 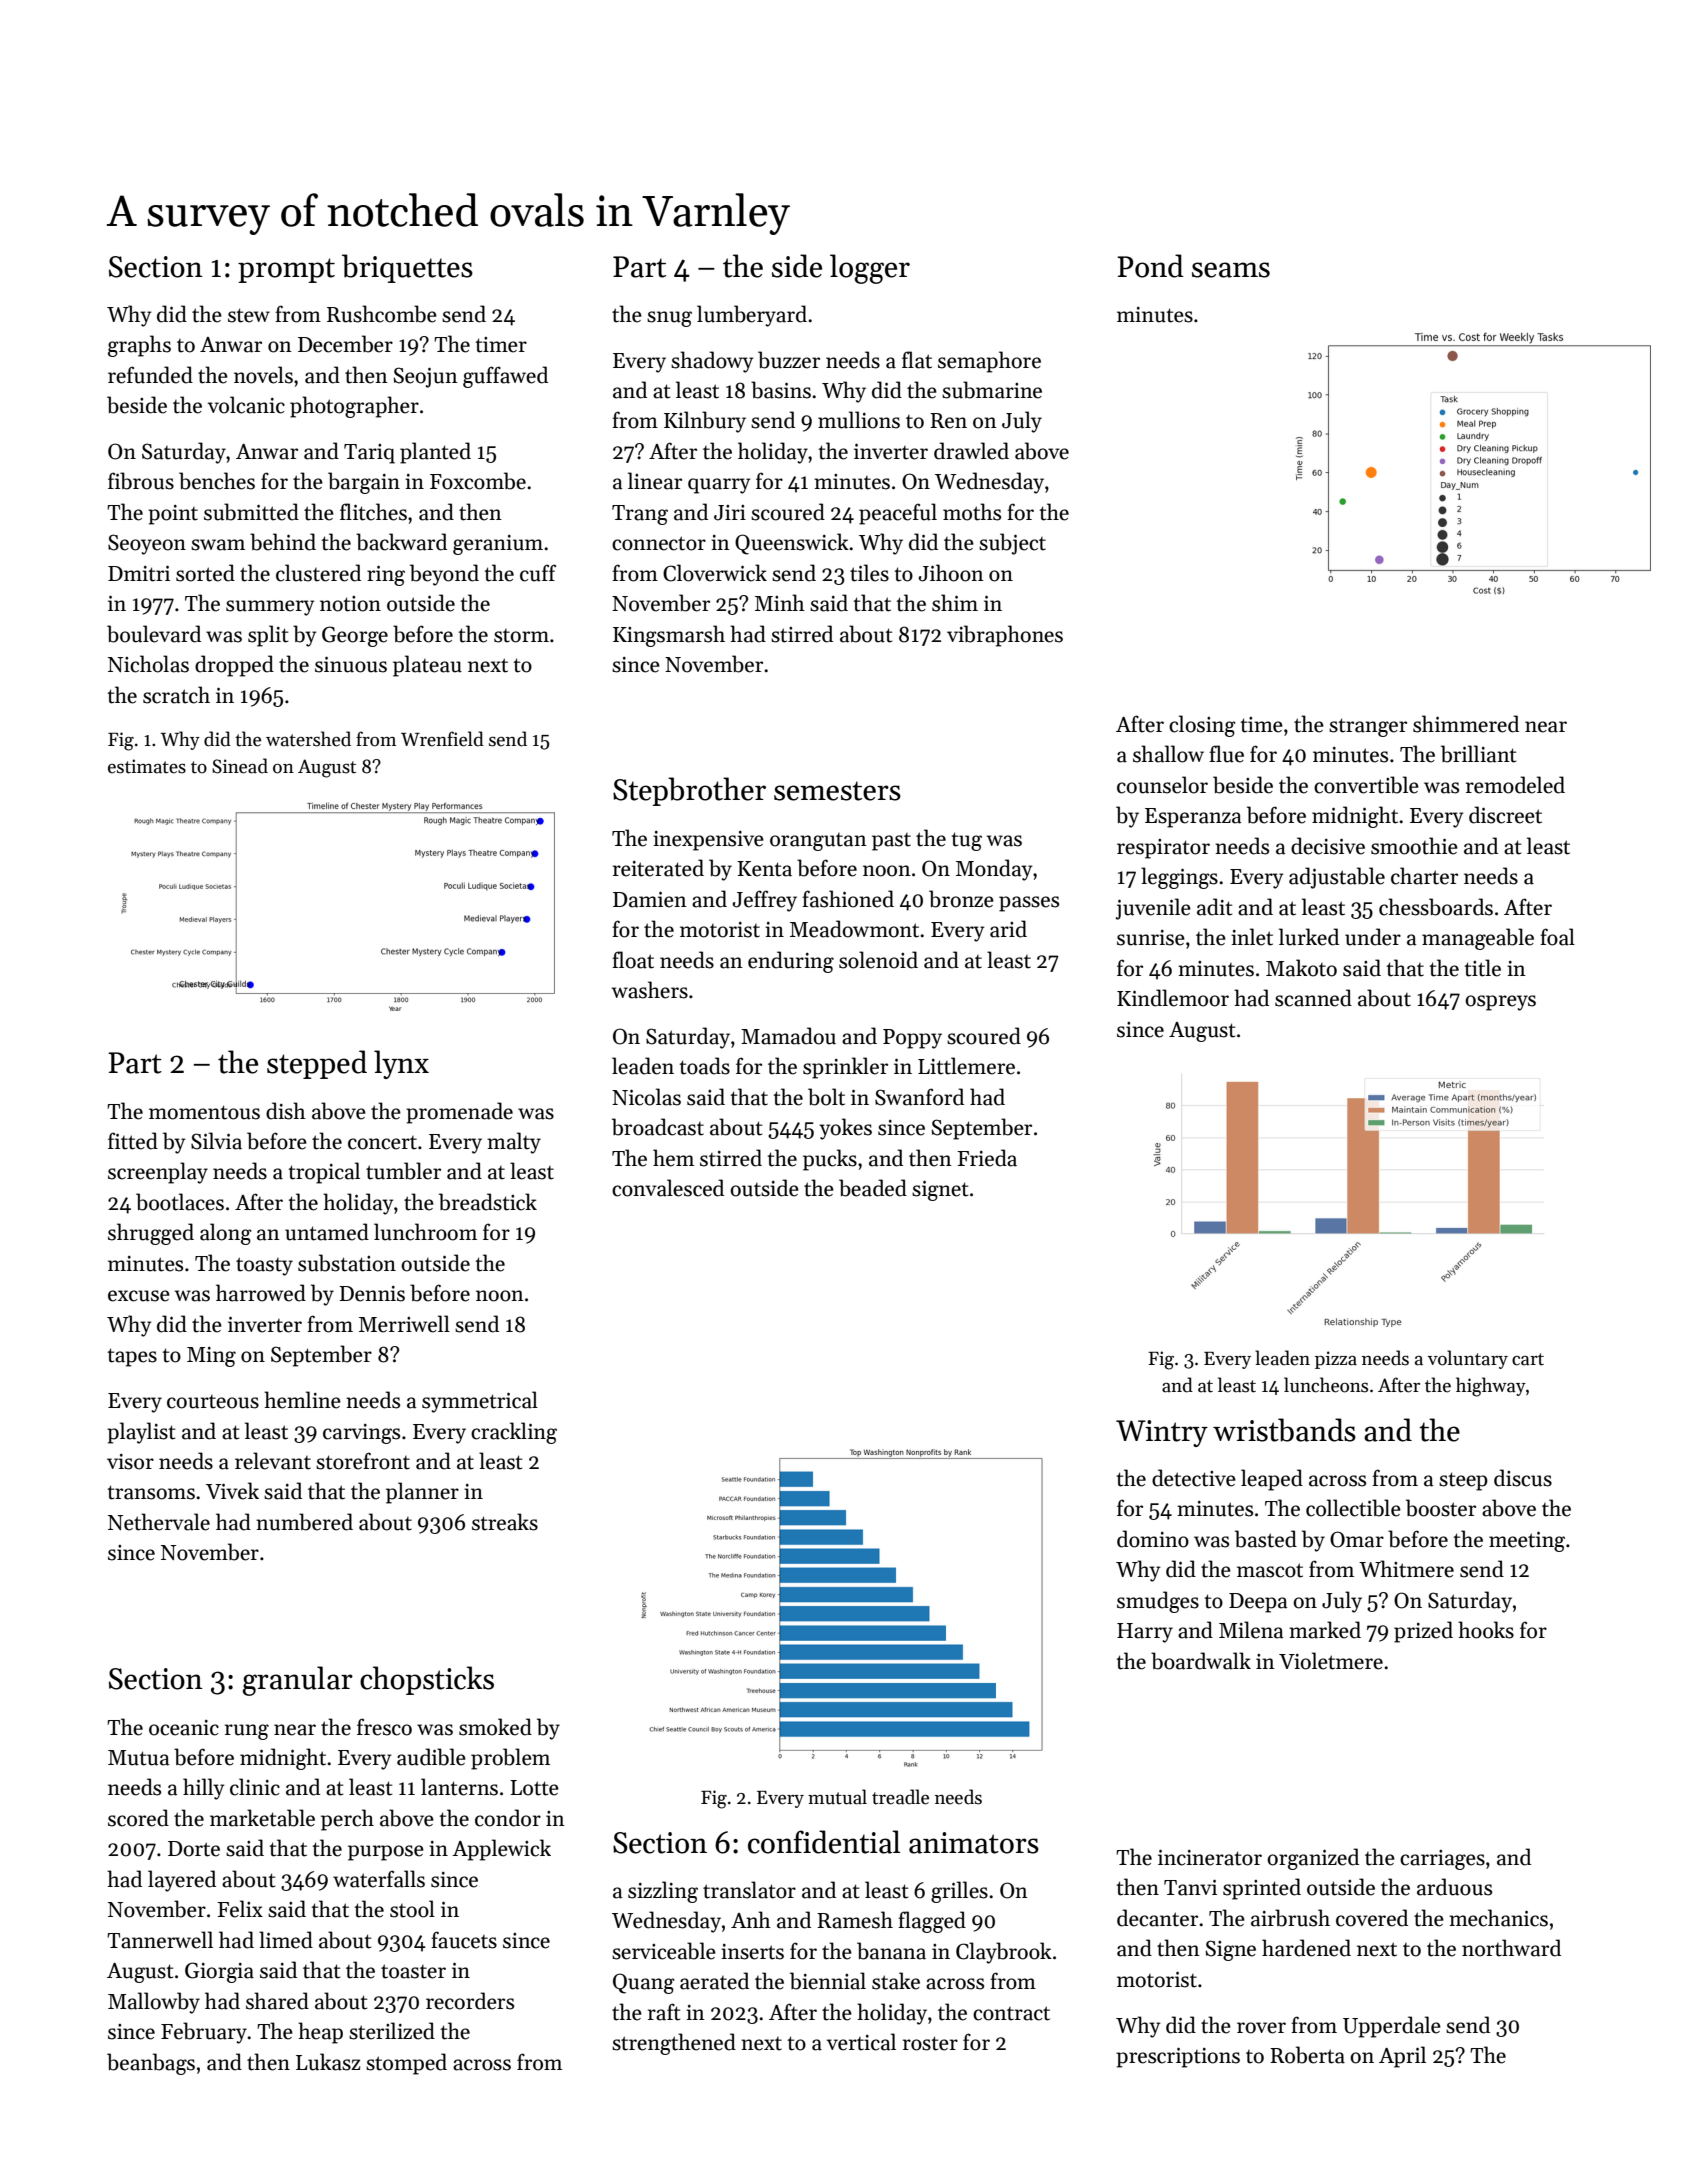 What do you see at coordinates (1231, 270) in the screenshot?
I see `seams` at bounding box center [1231, 270].
